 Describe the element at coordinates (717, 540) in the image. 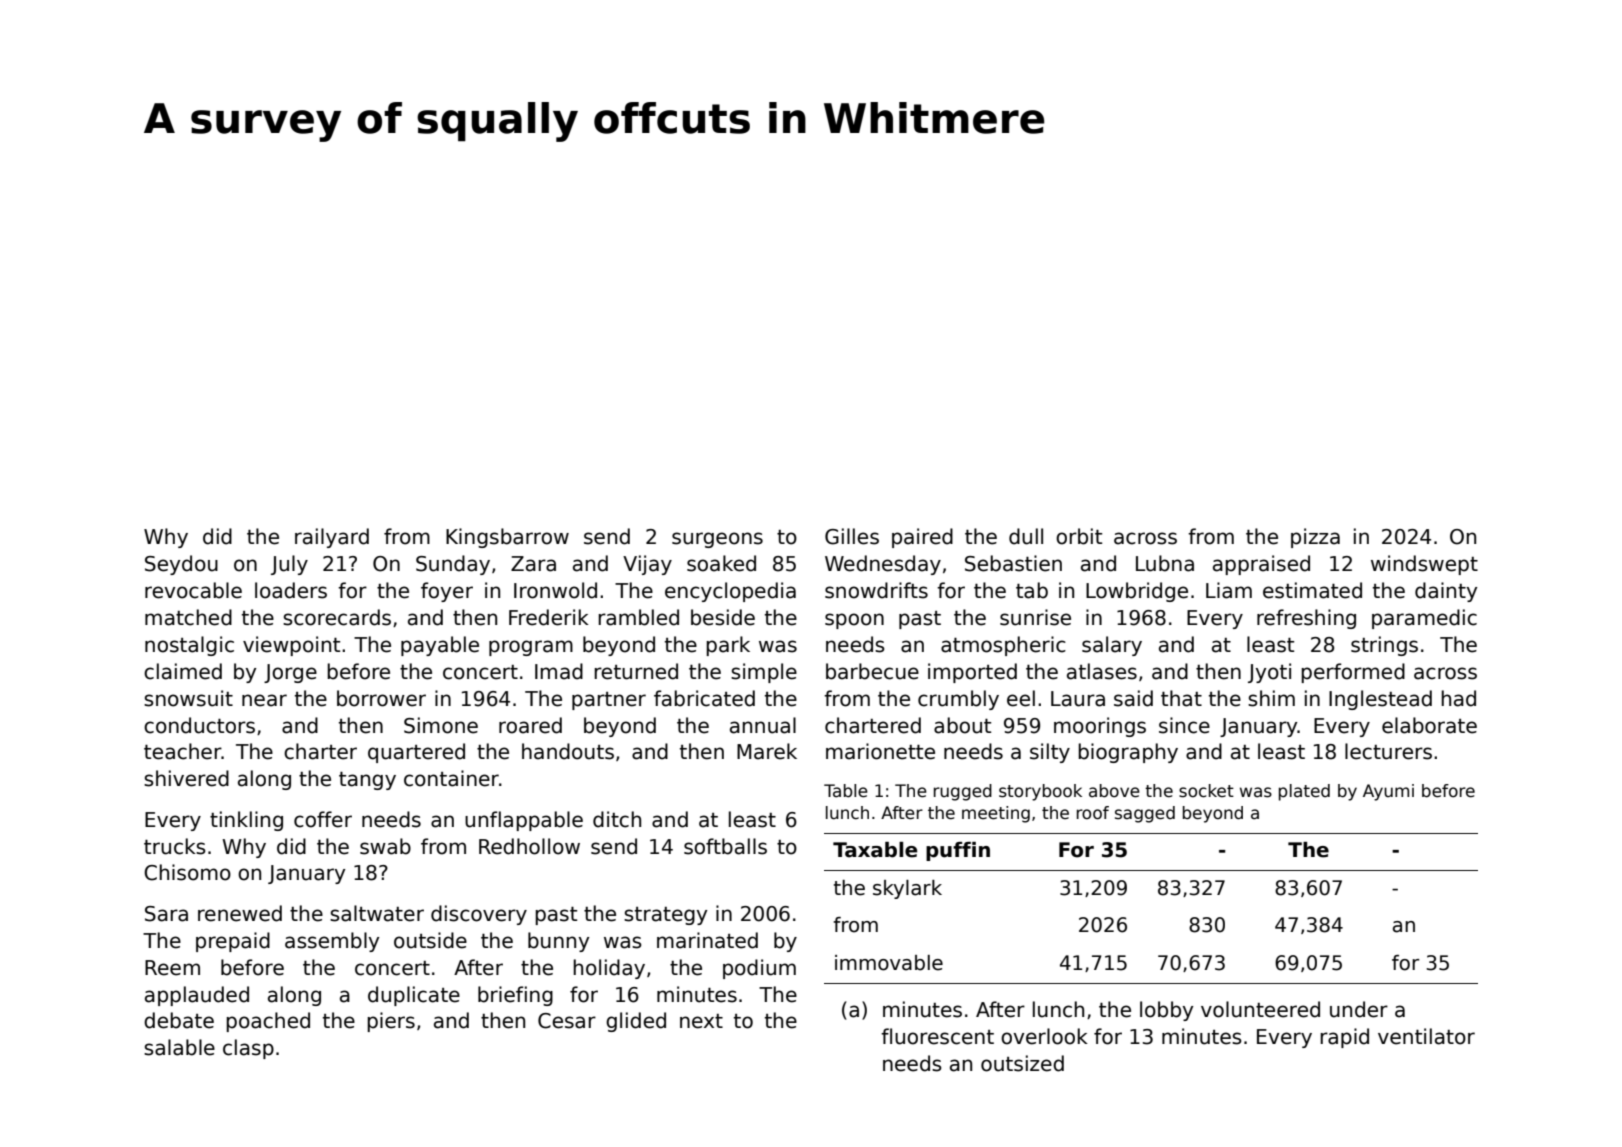

I see `surgeons` at that location.
